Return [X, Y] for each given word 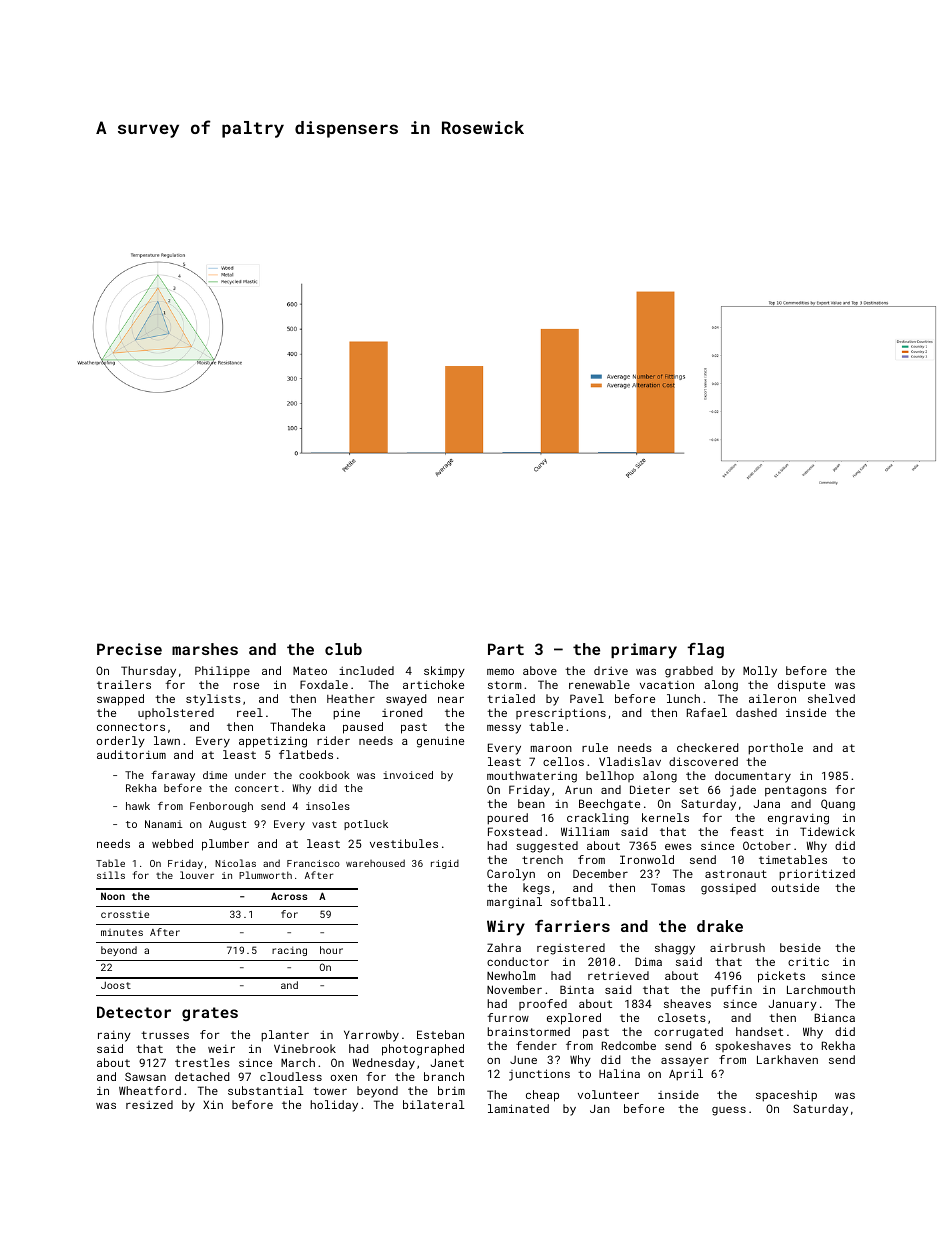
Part [506, 649]
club [343, 649]
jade [743, 791]
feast [747, 831]
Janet [447, 1062]
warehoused [375, 863]
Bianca [834, 1017]
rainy [114, 1036]
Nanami [164, 824]
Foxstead [515, 831]
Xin [213, 1104]
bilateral [434, 1104]
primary [644, 651]
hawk [138, 806]
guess [729, 1111]
